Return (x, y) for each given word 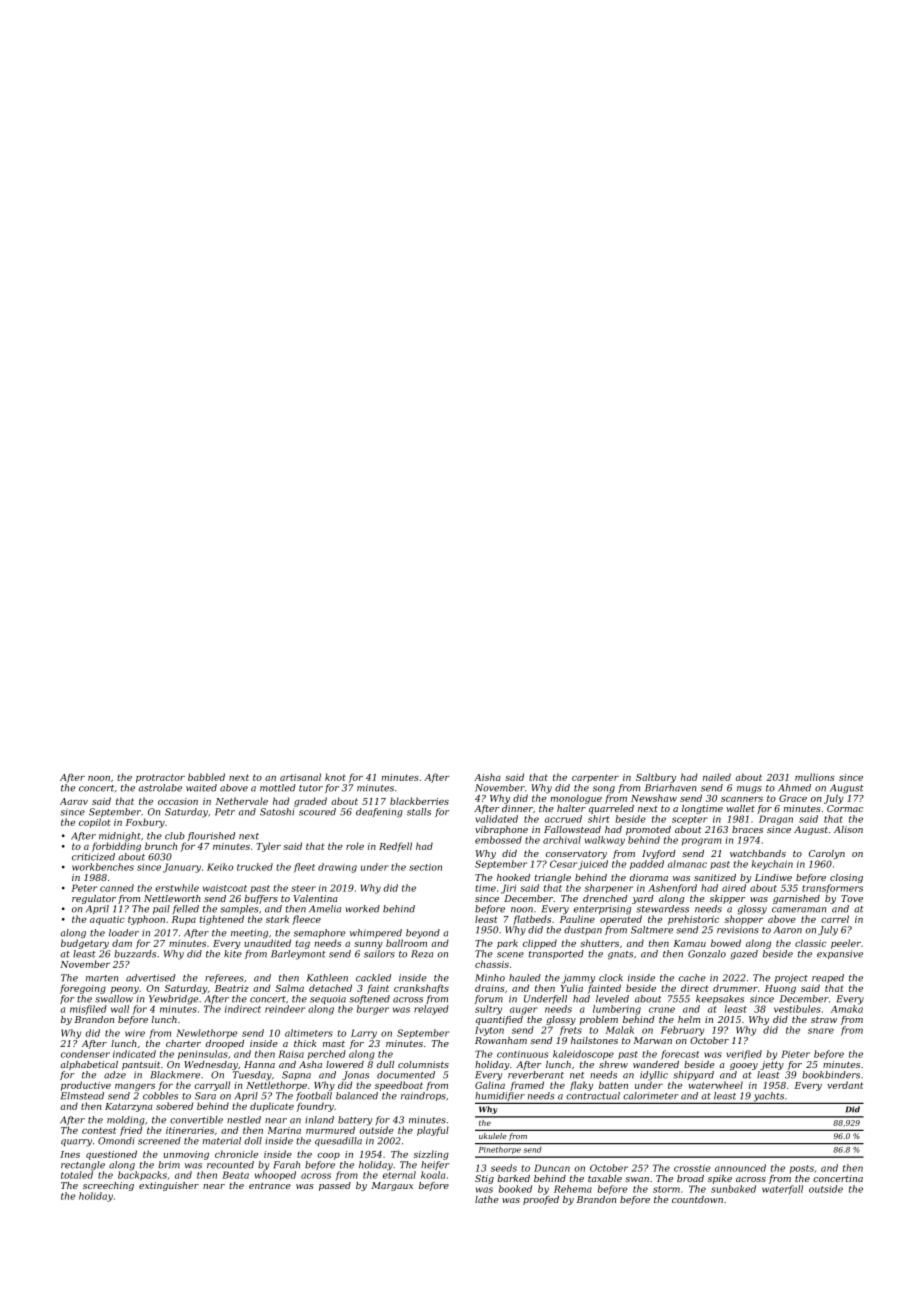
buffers (261, 899)
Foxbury (145, 823)
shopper (744, 920)
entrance (270, 1185)
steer (303, 888)
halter (571, 808)
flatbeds (532, 920)
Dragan (776, 820)
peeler (846, 944)
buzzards (135, 954)
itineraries (190, 1130)
